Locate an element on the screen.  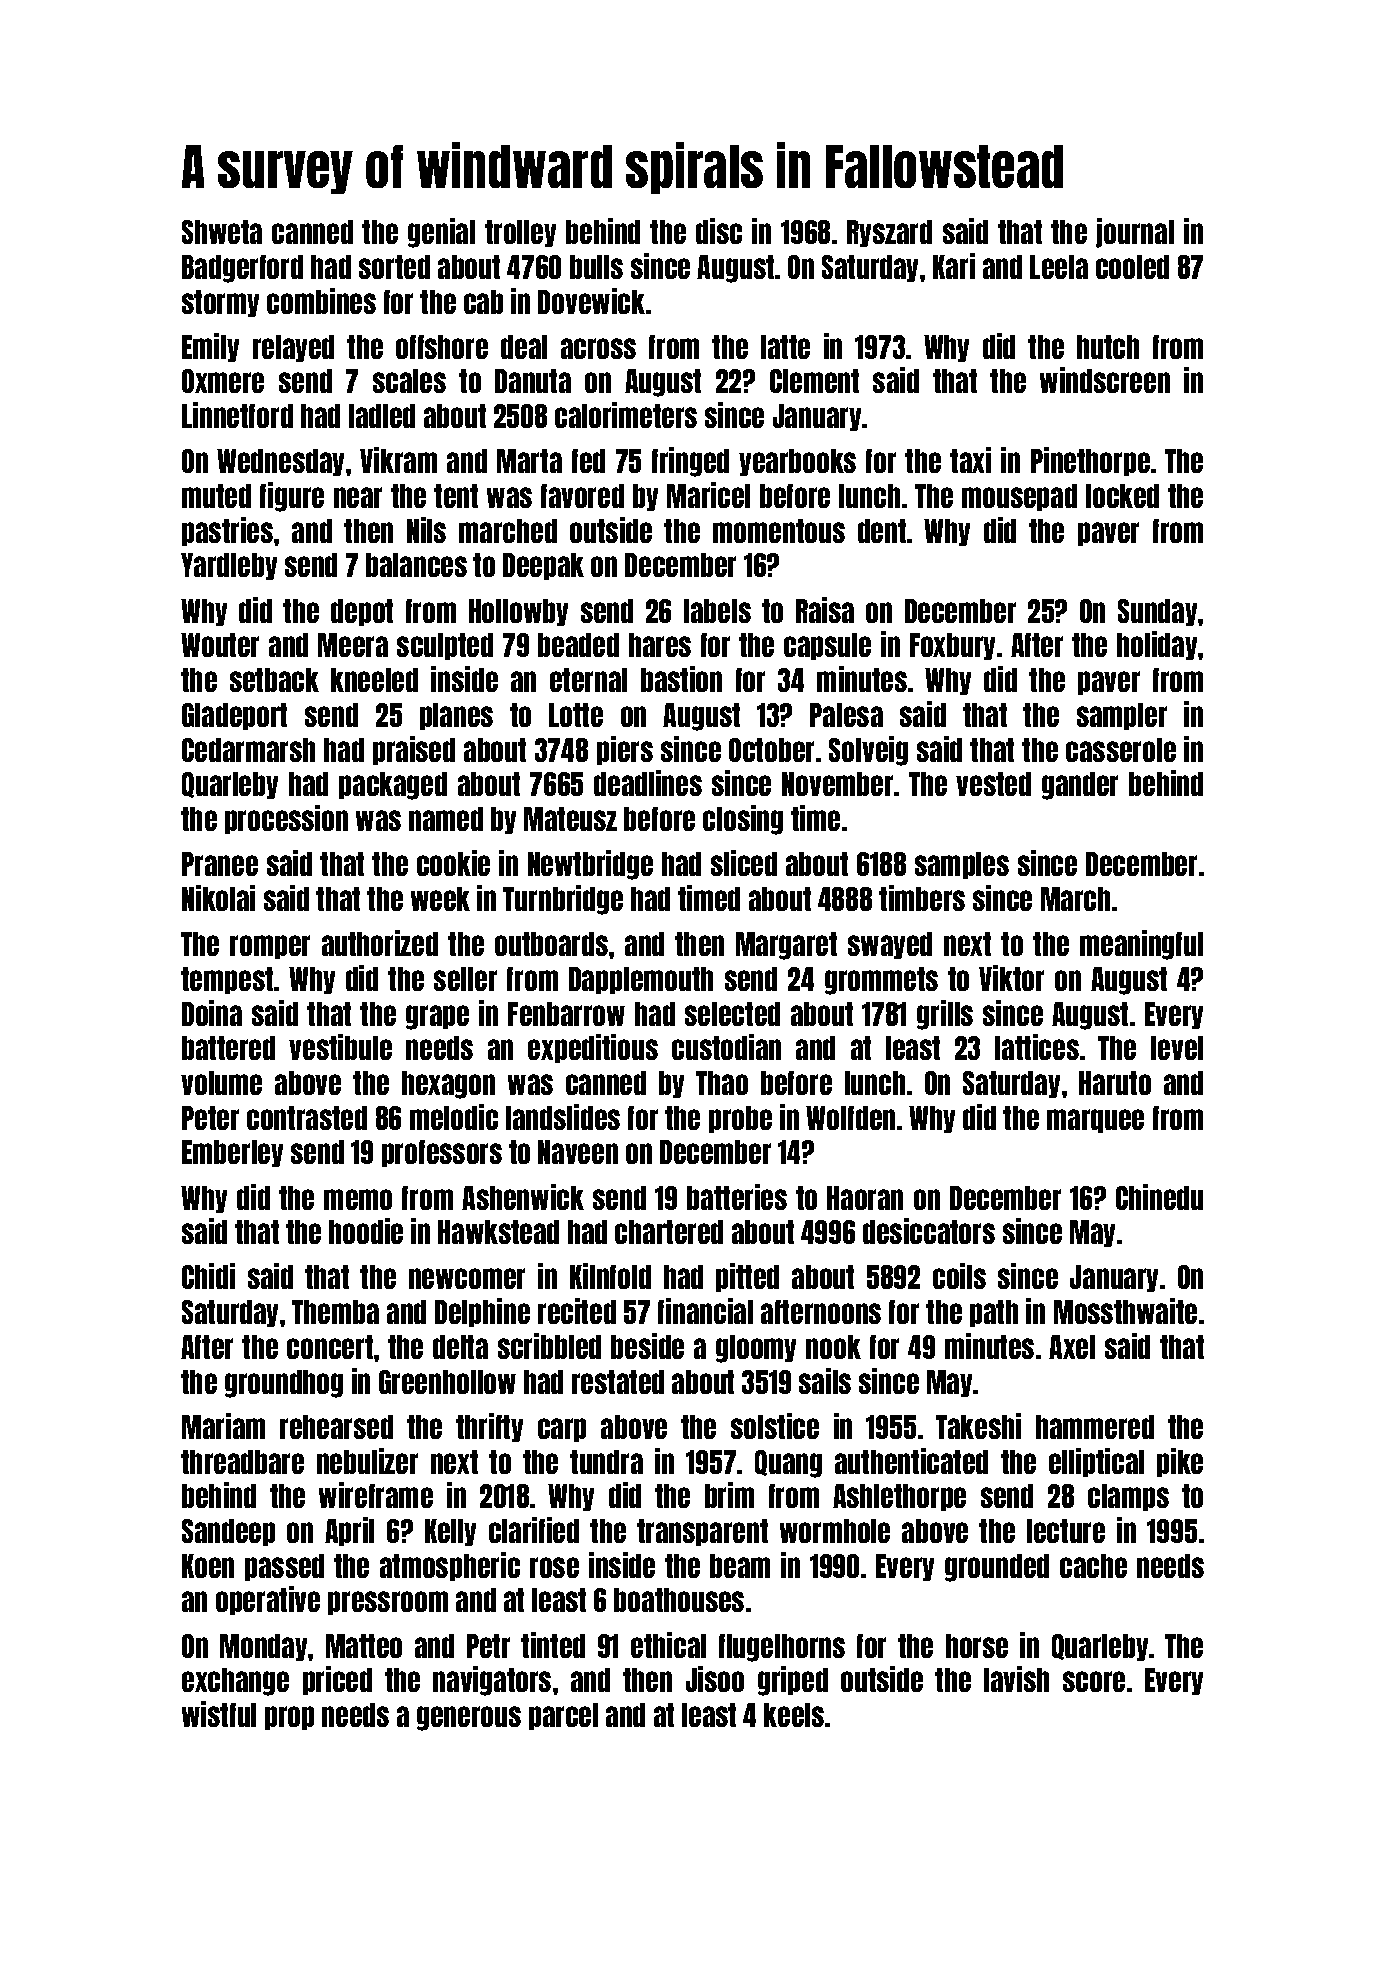
journal is located at coordinates (1135, 233).
